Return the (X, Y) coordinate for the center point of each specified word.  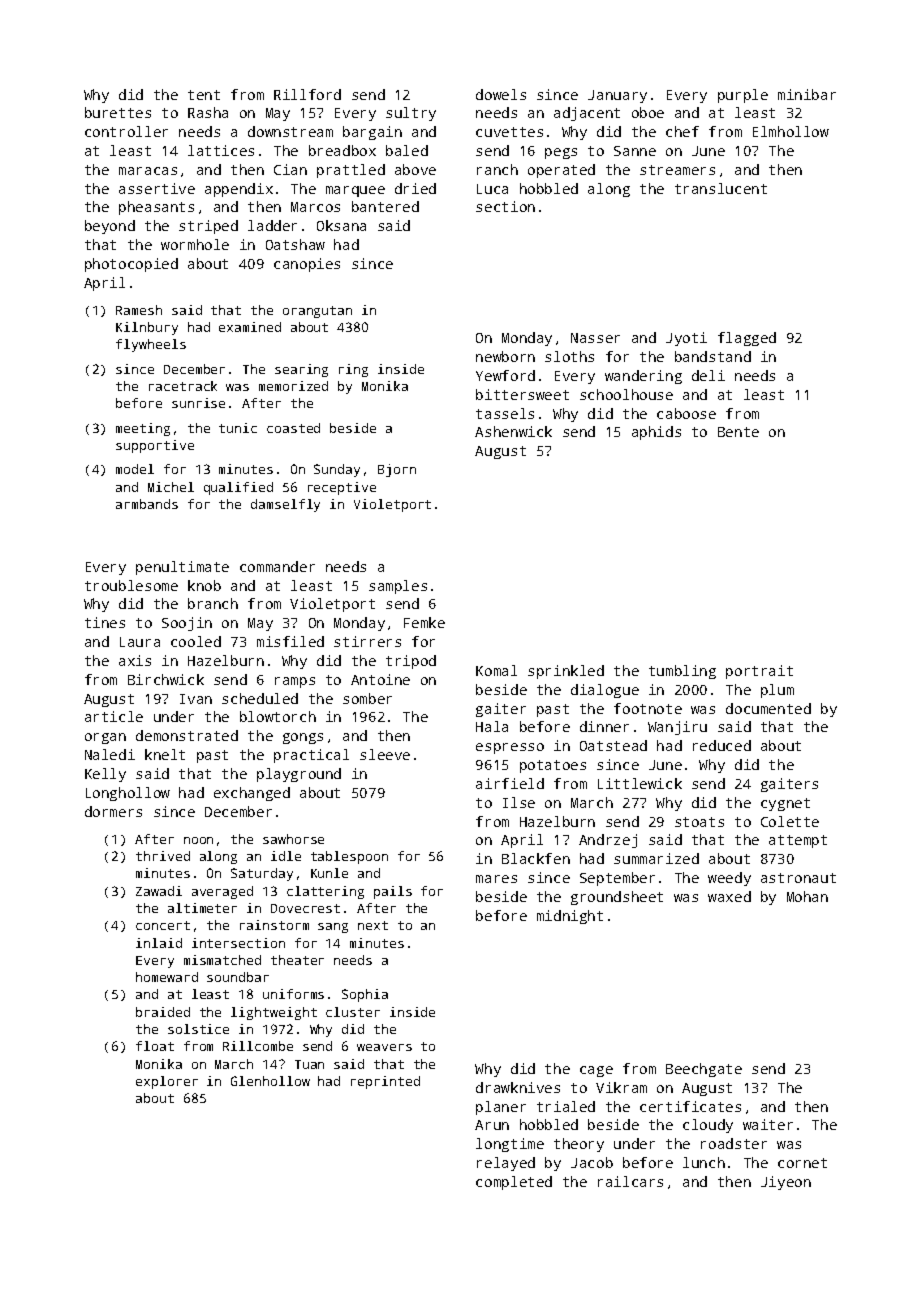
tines (105, 622)
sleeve (385, 754)
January (617, 96)
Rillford (307, 94)
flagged (747, 339)
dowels (501, 94)
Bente (738, 432)
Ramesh (139, 310)
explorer (167, 1082)
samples (398, 587)
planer (501, 1108)
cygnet (785, 804)
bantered (385, 206)
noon (198, 840)
